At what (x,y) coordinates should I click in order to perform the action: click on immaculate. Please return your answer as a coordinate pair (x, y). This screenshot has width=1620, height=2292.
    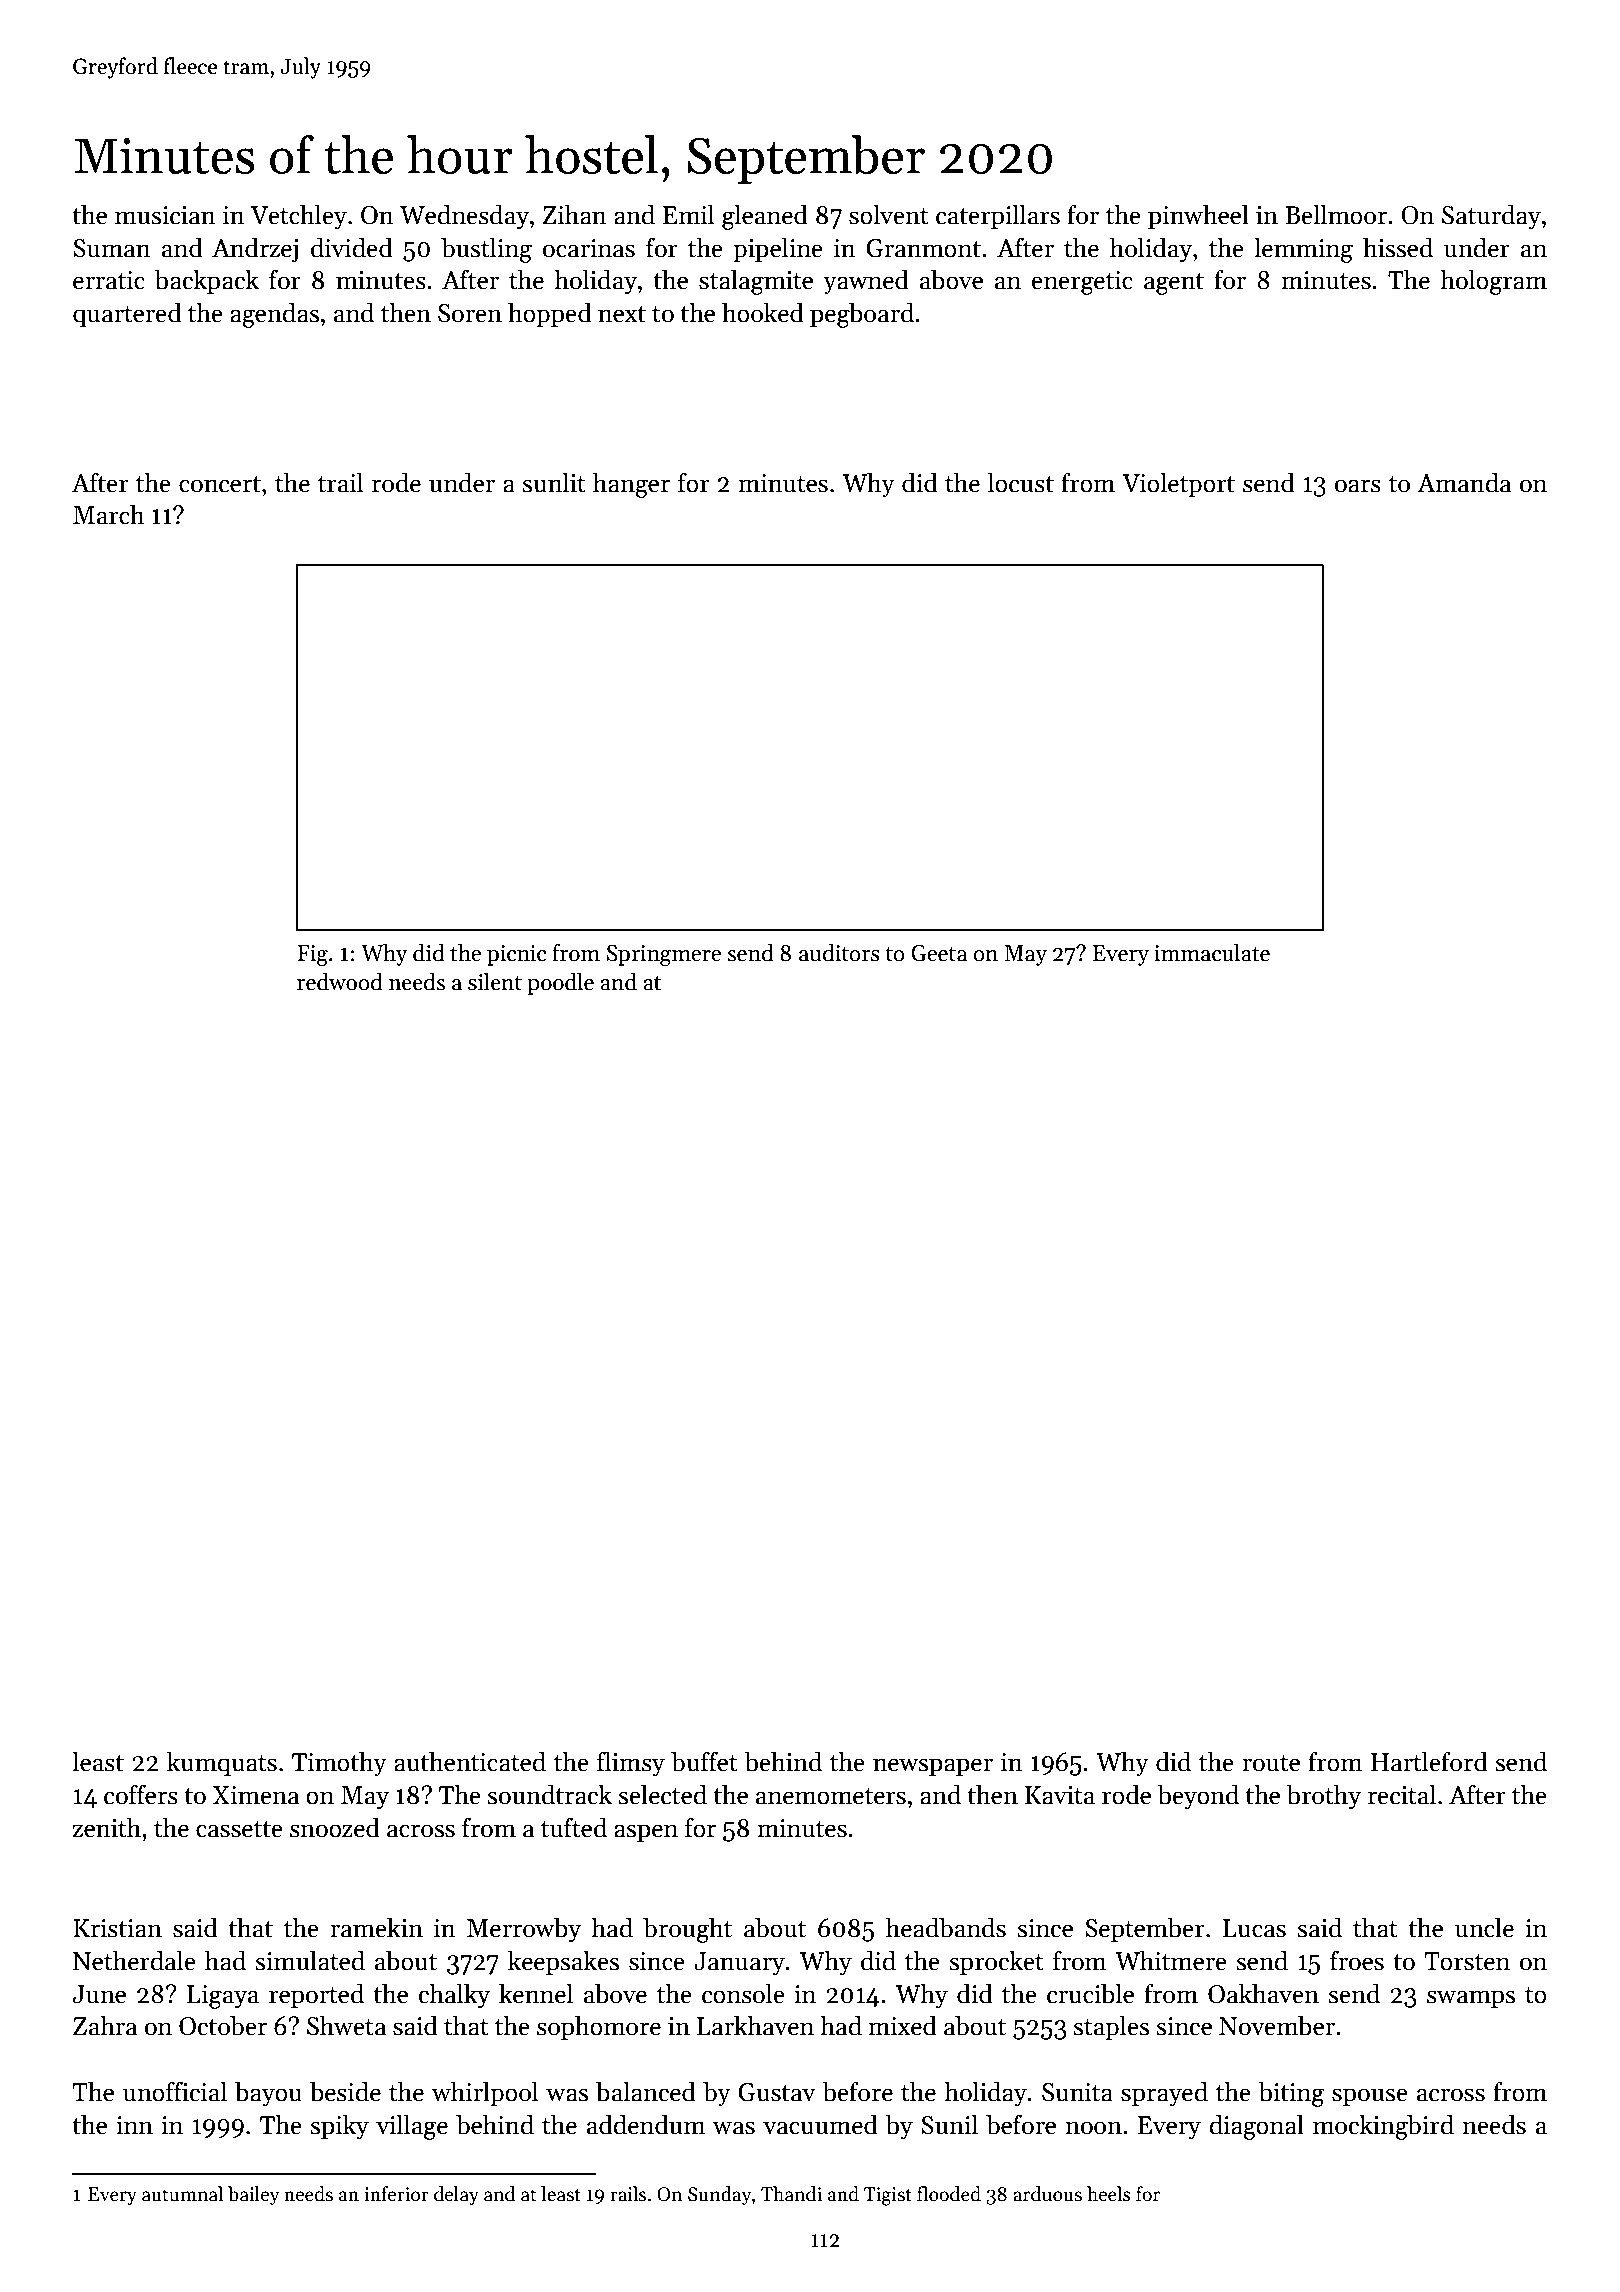
    Looking at the image, I should click on (1212, 953).
